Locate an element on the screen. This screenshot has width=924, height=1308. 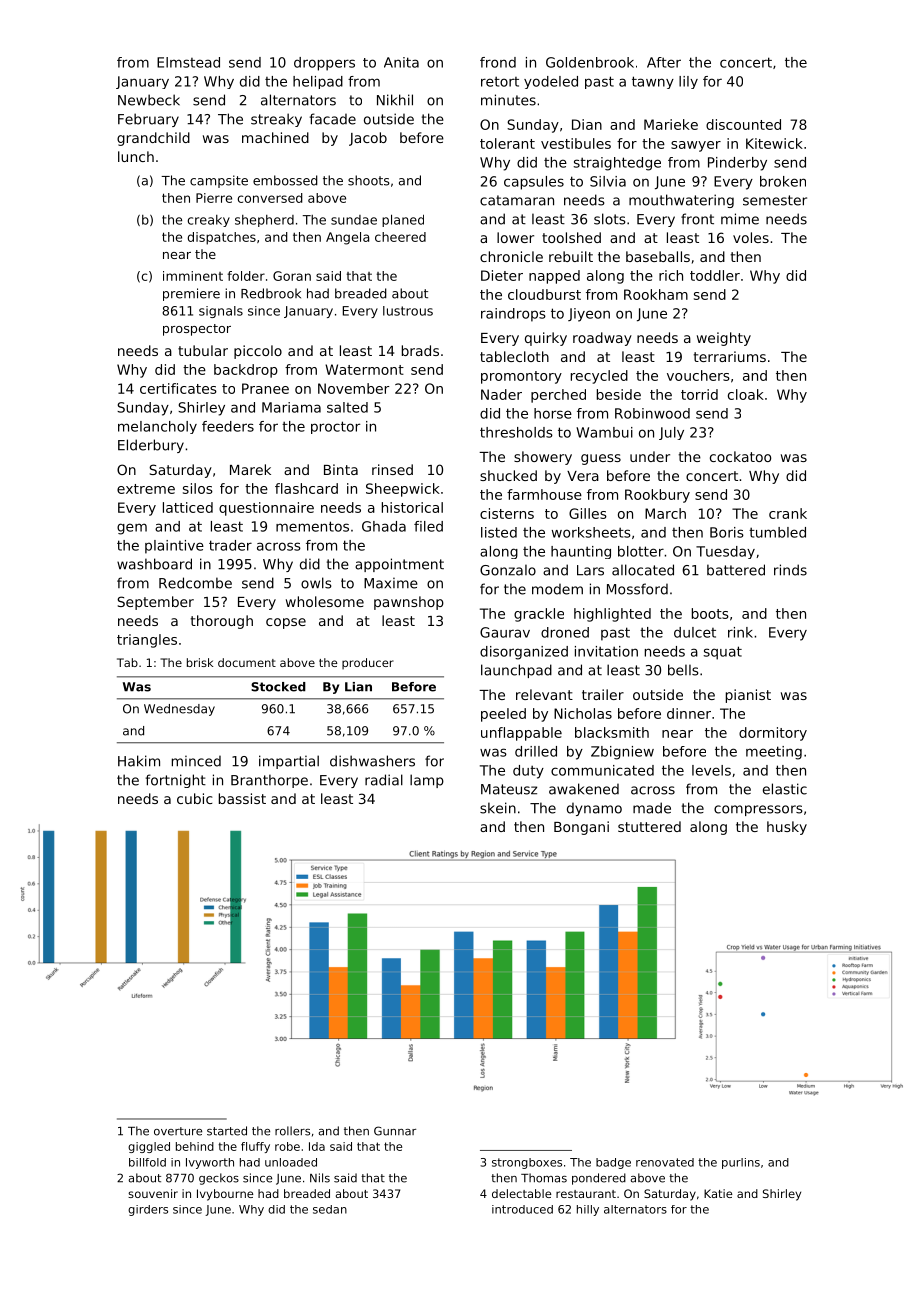
Elmstead is located at coordinates (188, 62).
